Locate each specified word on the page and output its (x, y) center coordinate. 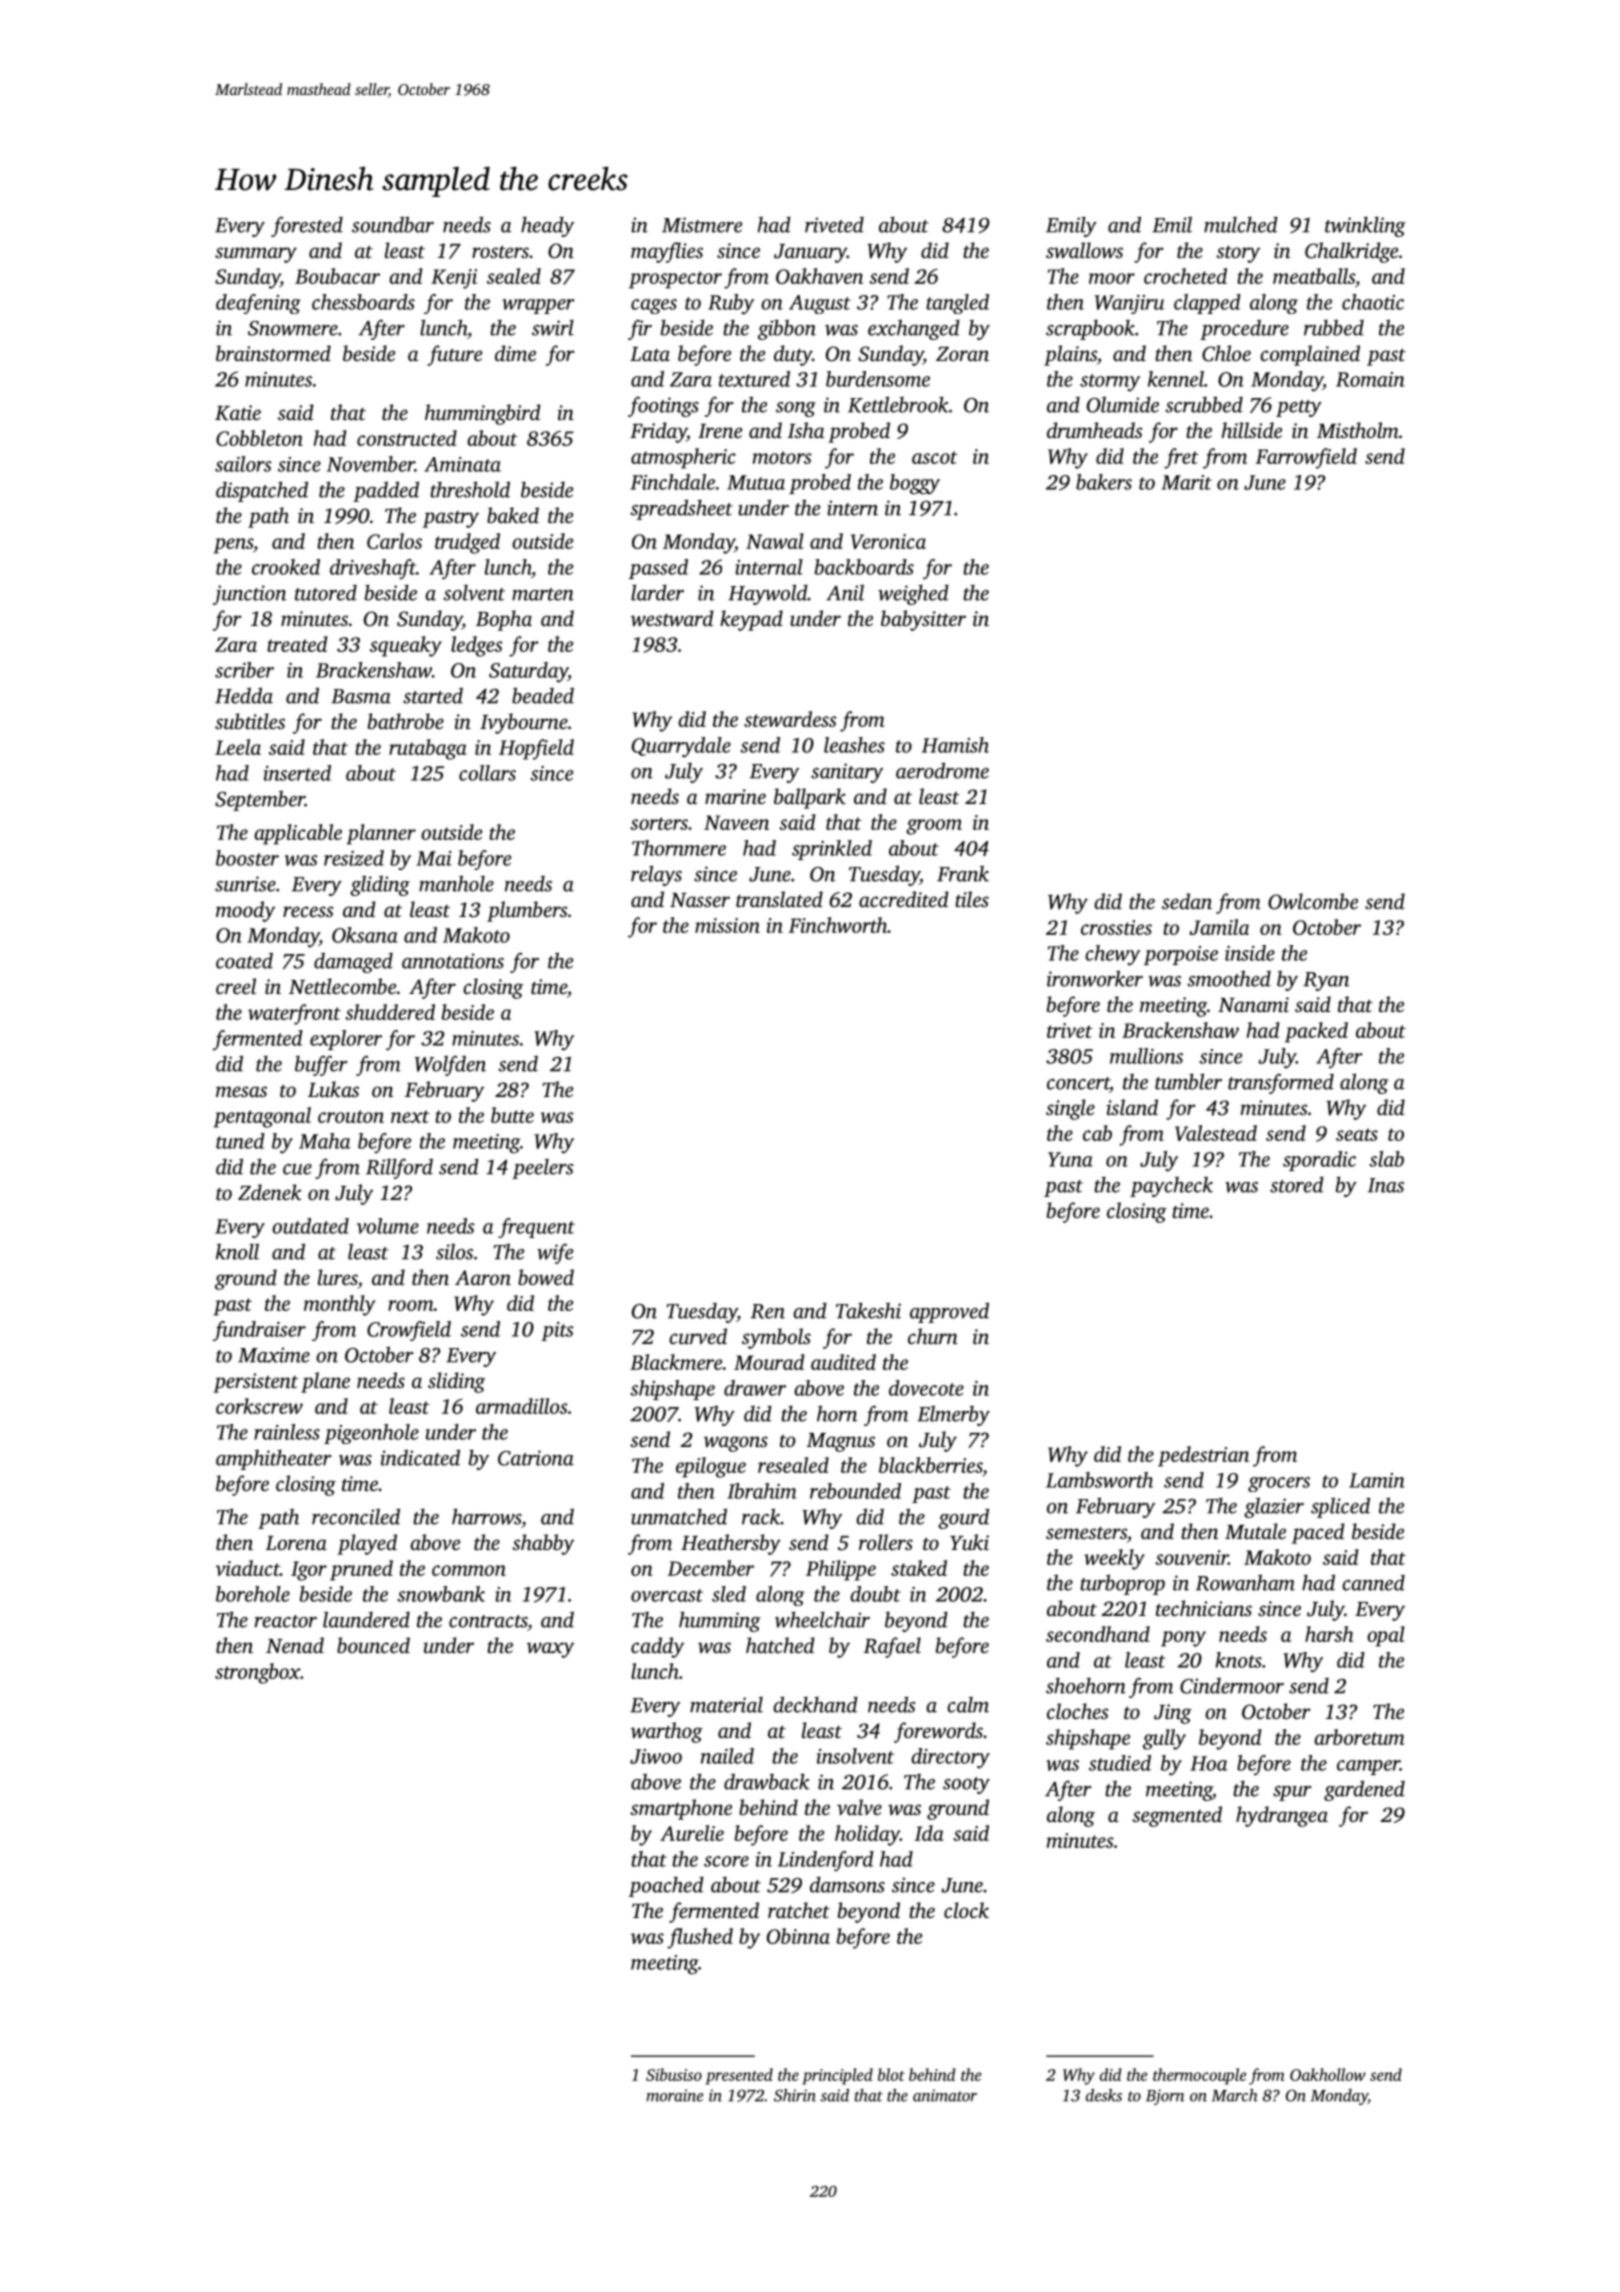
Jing (1173, 1714)
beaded (543, 695)
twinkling (1365, 226)
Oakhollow (1328, 2074)
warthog (667, 1732)
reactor (286, 1621)
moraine (674, 2095)
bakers (1104, 482)
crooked (286, 567)
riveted (834, 225)
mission (727, 925)
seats (1357, 1134)
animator (945, 2095)
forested (307, 226)
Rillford (399, 1168)
